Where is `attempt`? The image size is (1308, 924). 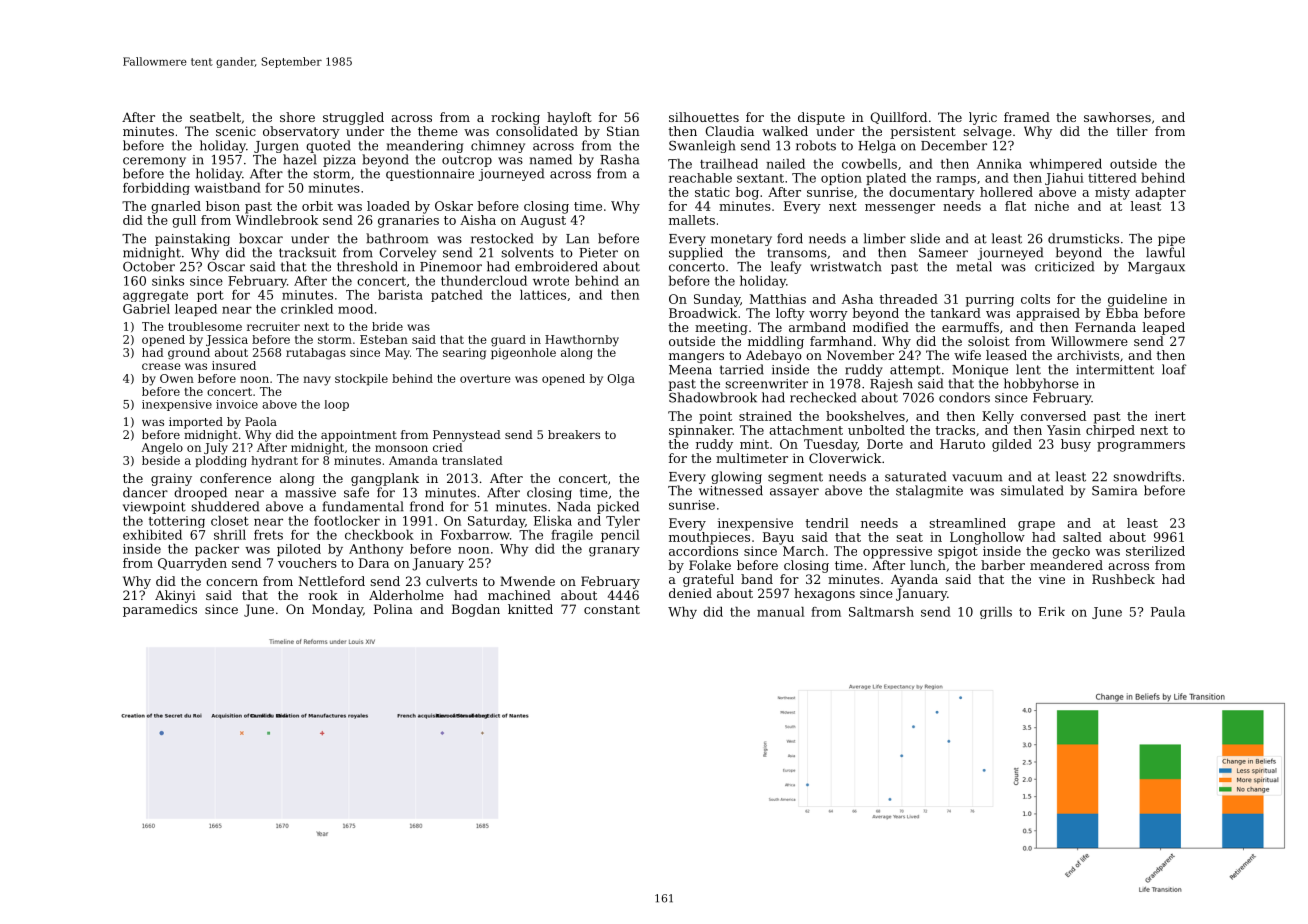
attempt is located at coordinates (915, 371).
